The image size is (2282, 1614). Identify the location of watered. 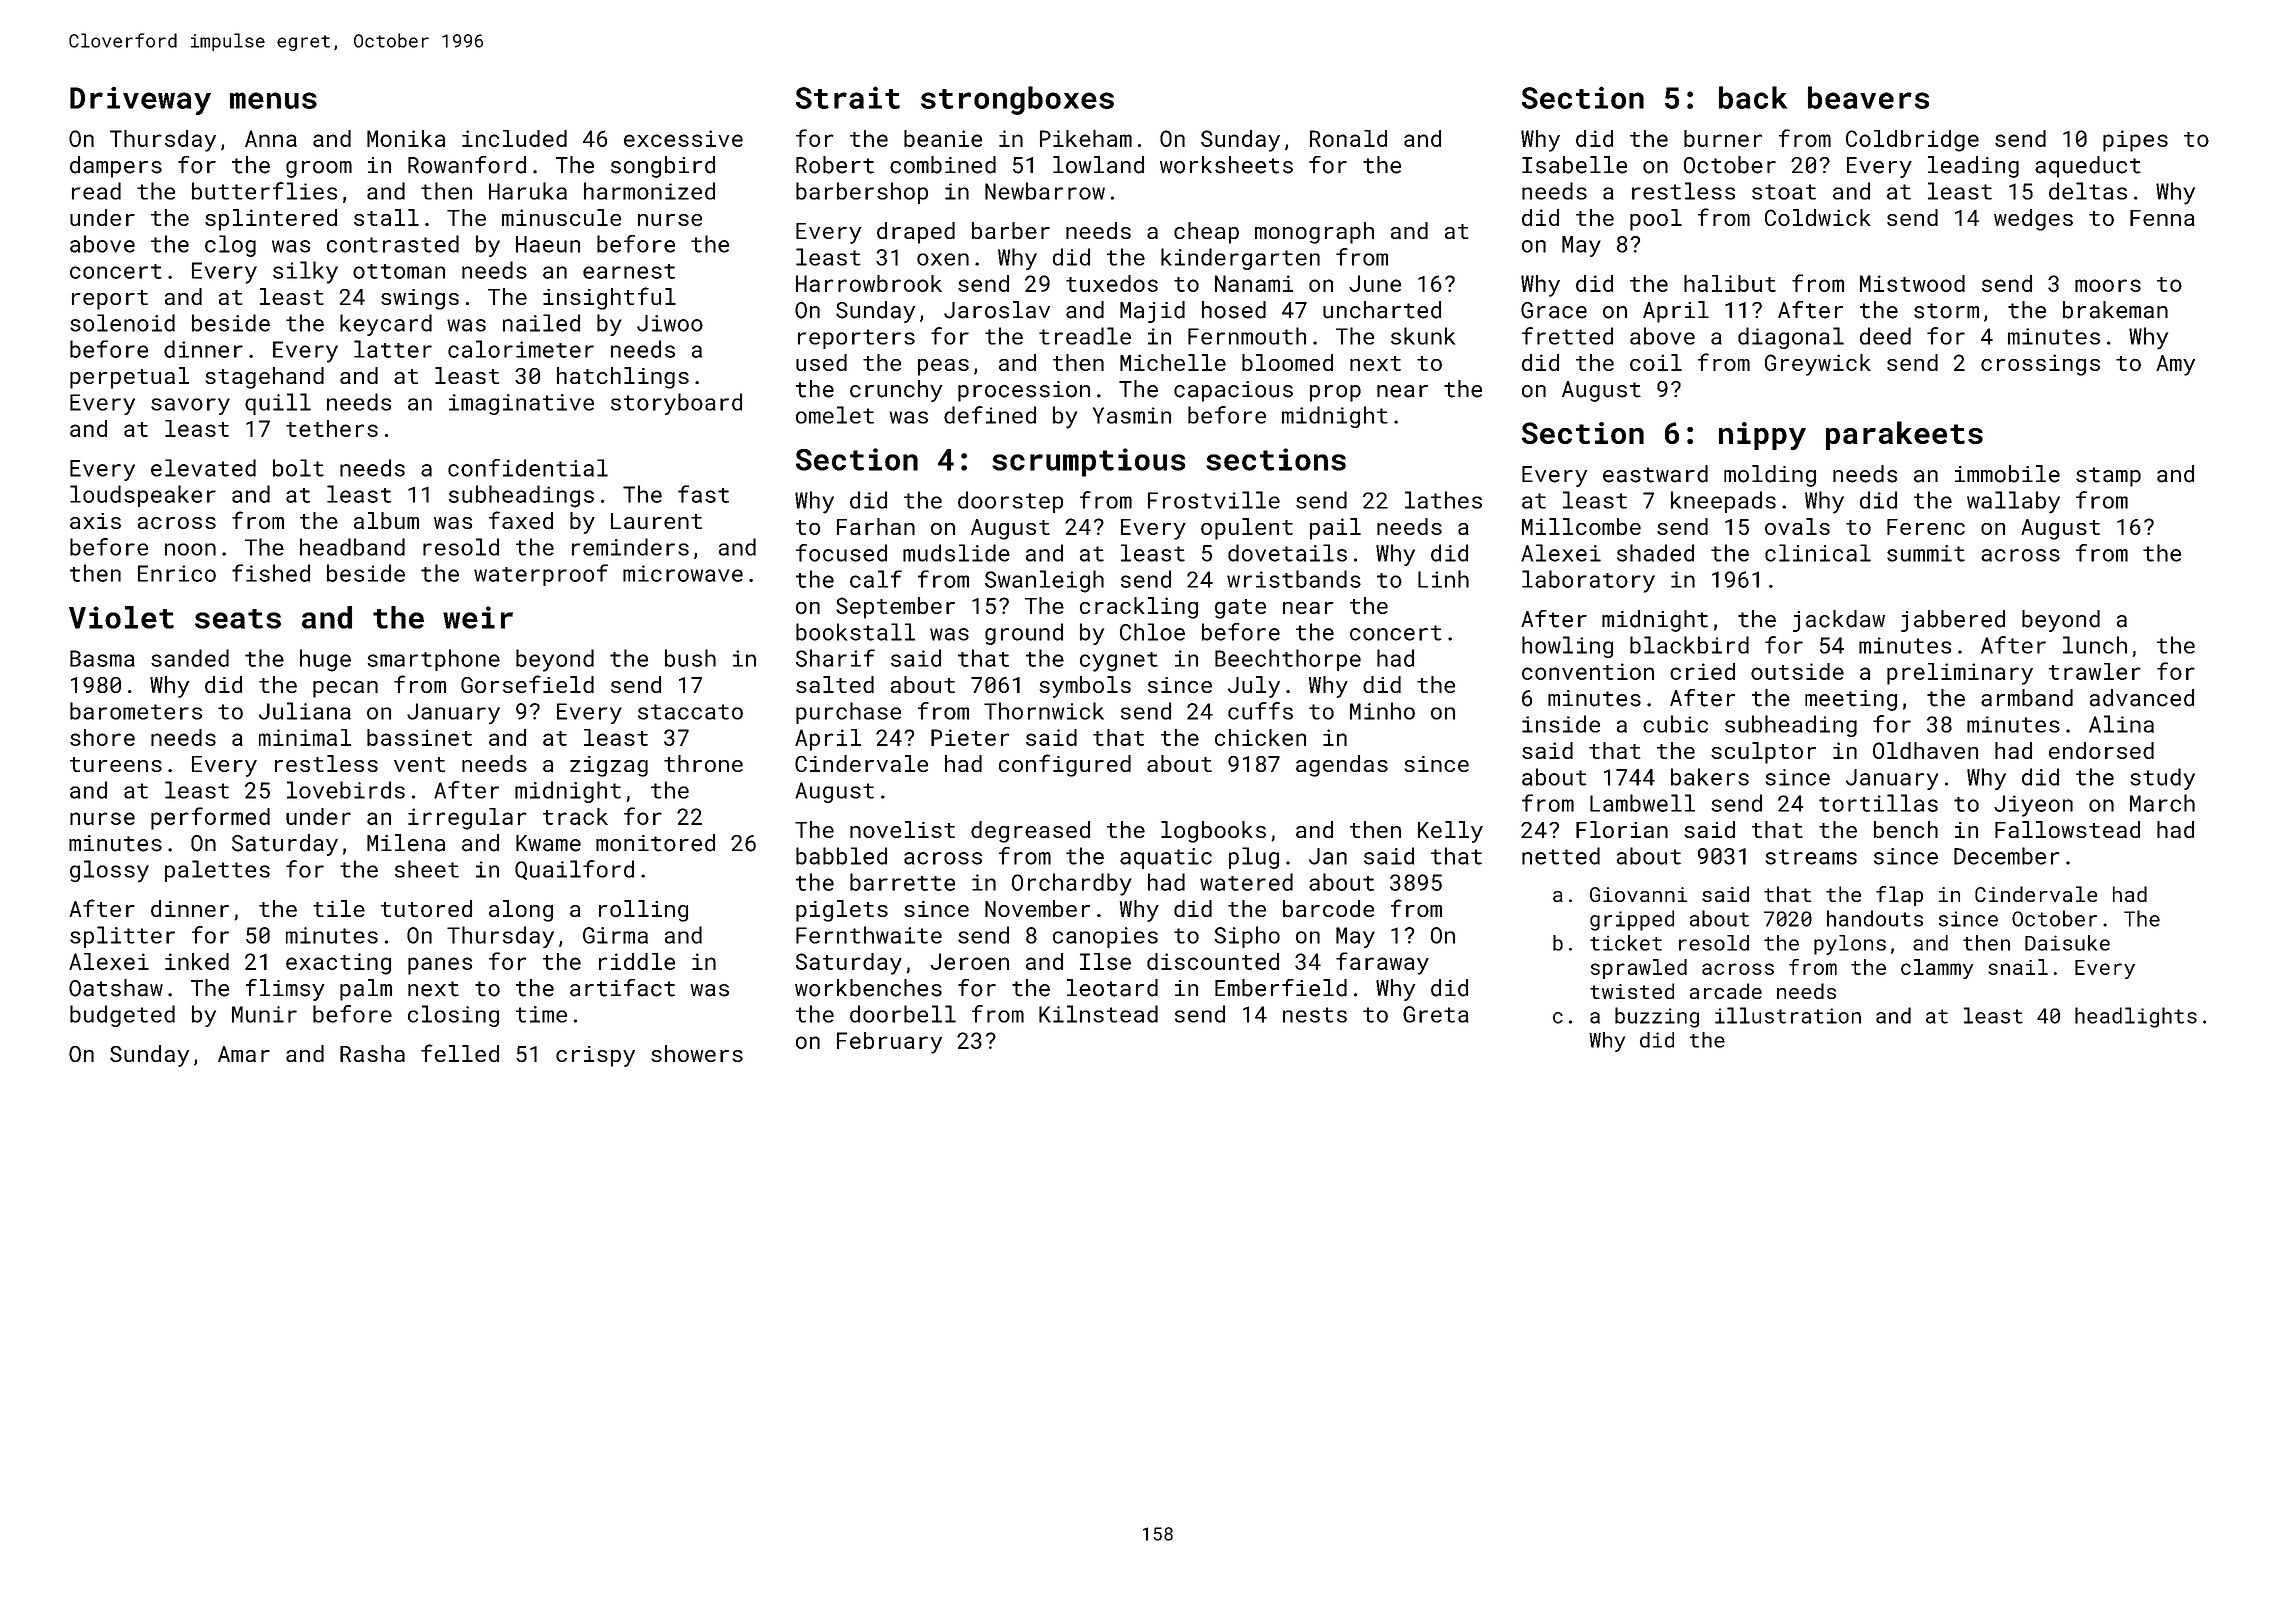
(1246, 882).
